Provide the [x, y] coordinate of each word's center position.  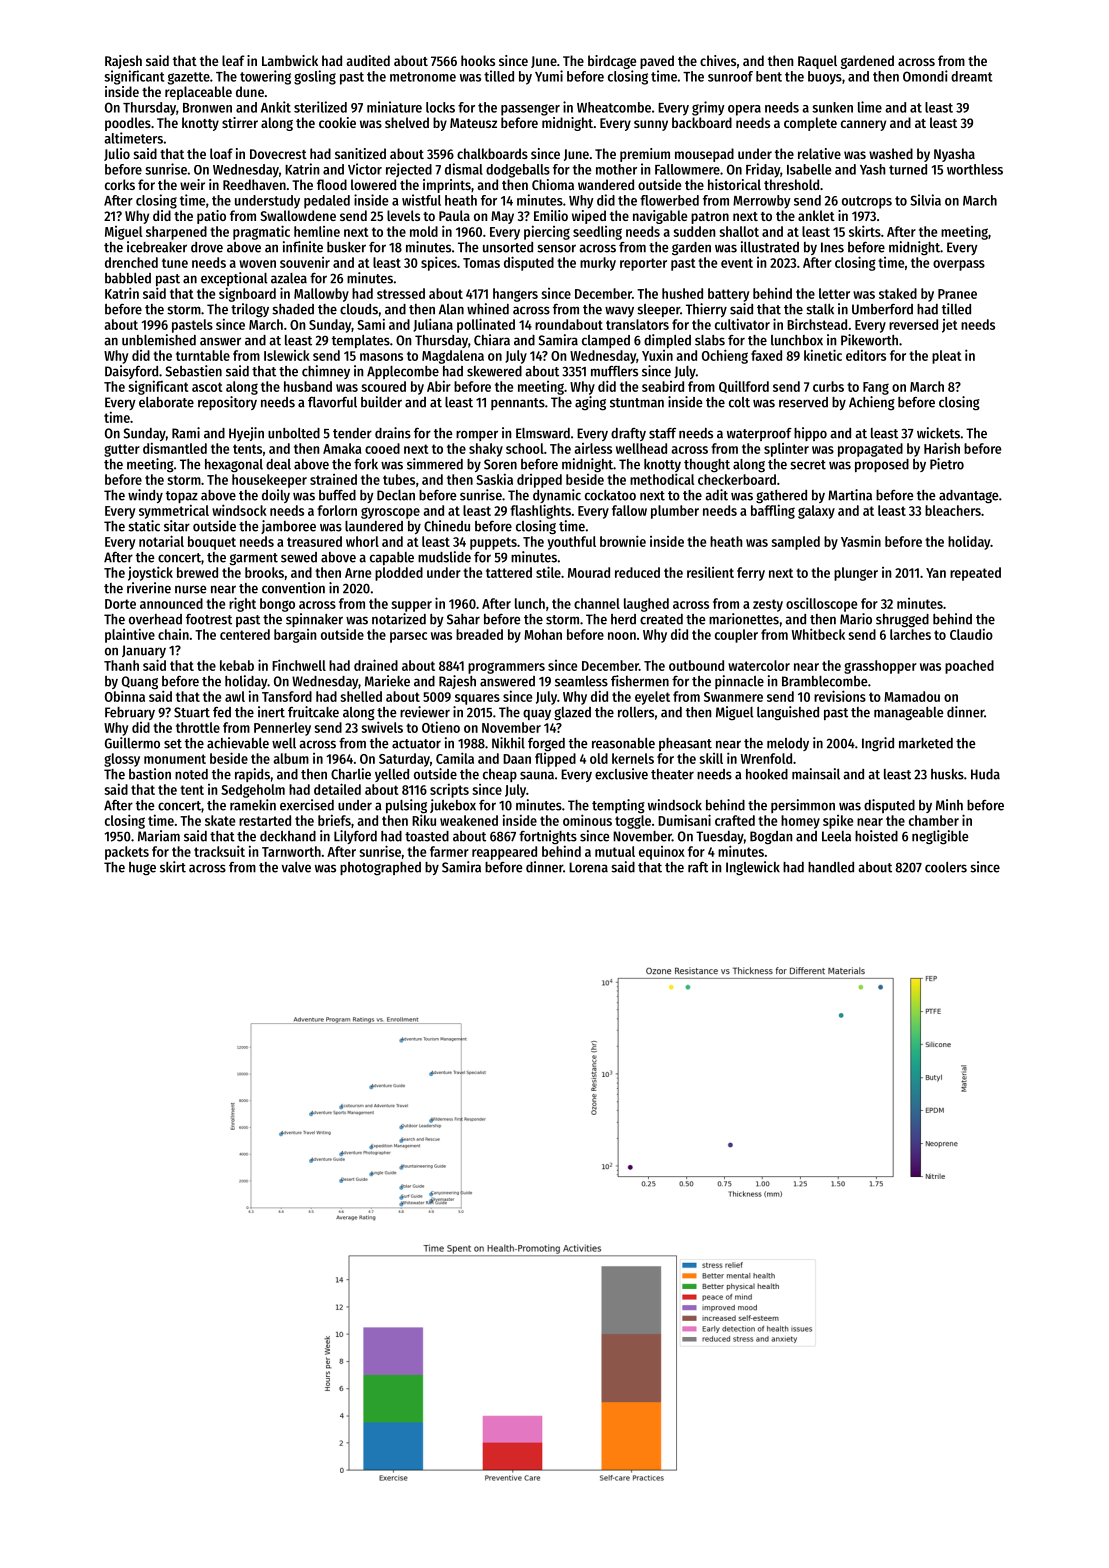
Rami [186, 433]
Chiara [492, 340]
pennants [518, 404]
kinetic [823, 355]
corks [120, 184]
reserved [803, 402]
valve [296, 867]
